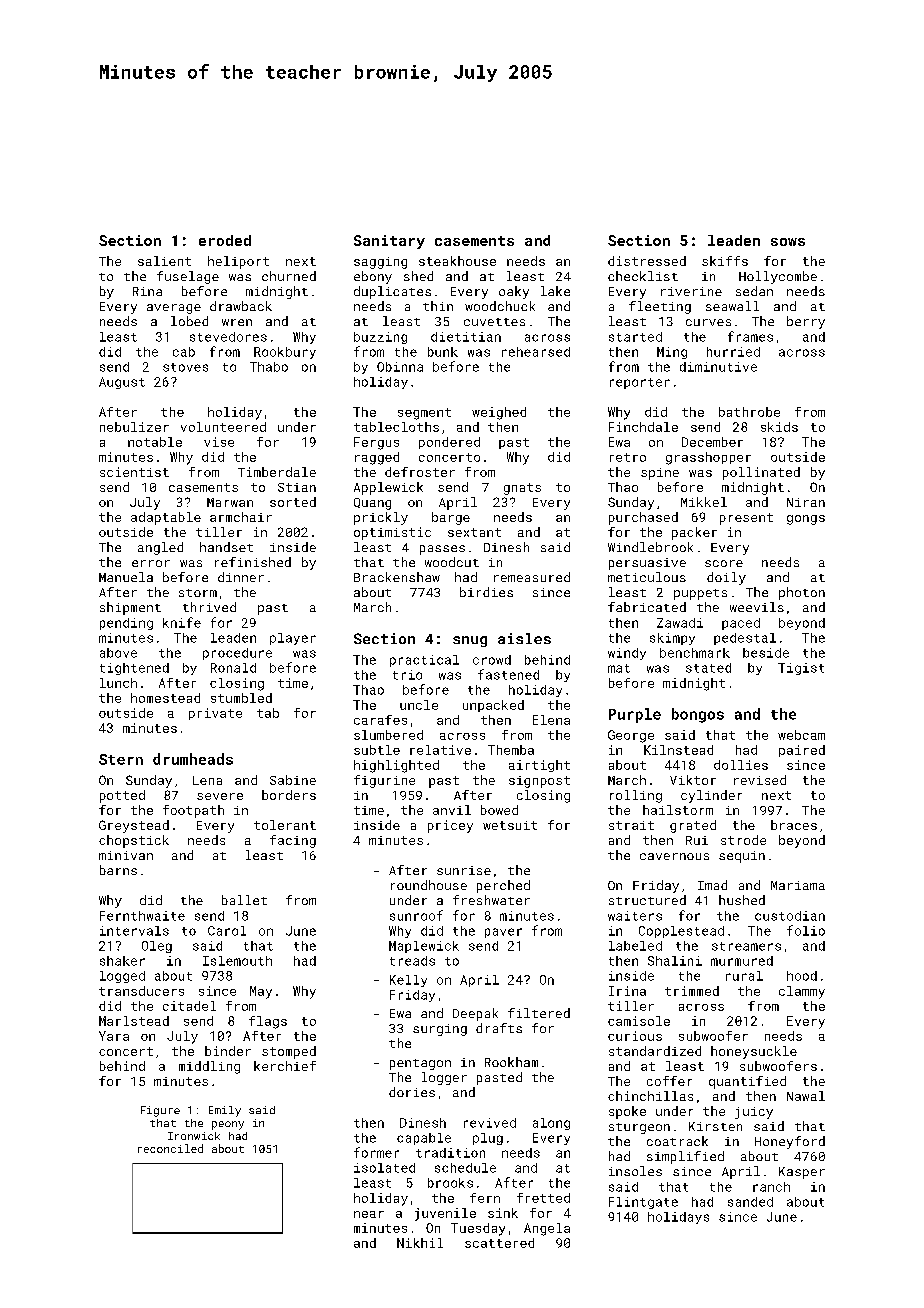 The width and height of the screenshot is (924, 1308). Describe the element at coordinates (424, 661) in the screenshot. I see `practical` at that location.
